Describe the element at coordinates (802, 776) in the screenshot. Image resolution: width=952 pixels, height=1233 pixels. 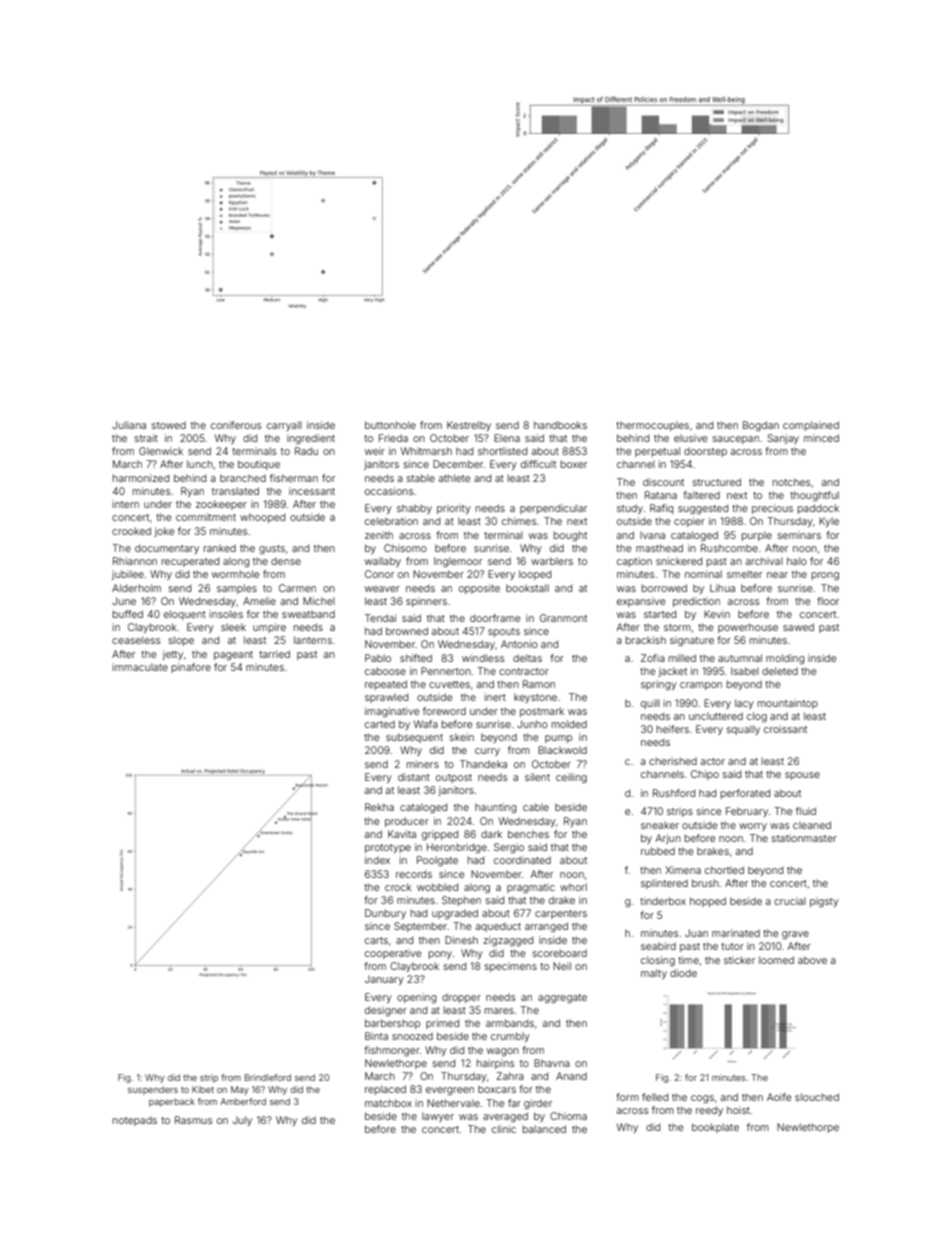
I see `spouse` at that location.
